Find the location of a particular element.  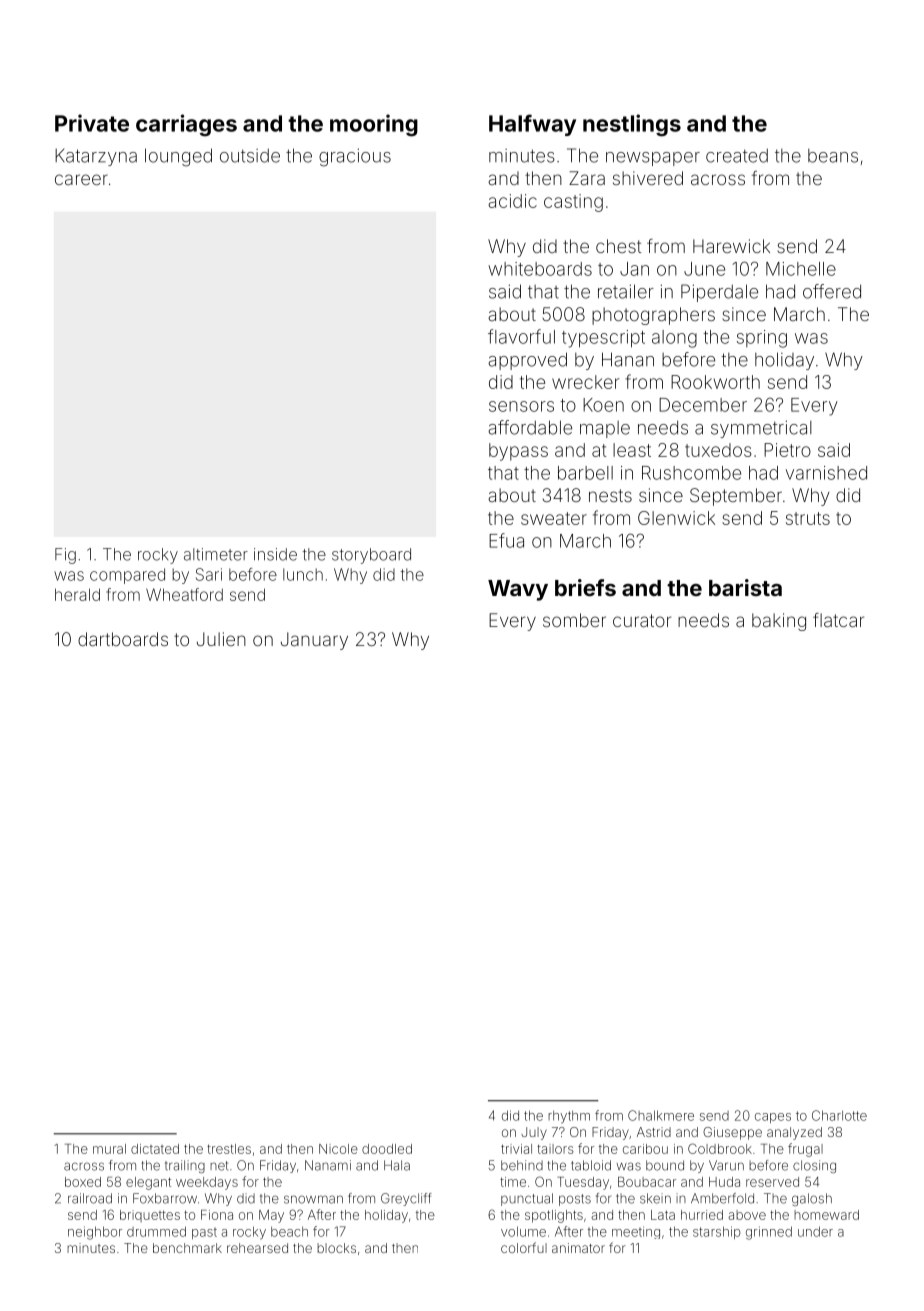

neighbor is located at coordinates (95, 1233).
